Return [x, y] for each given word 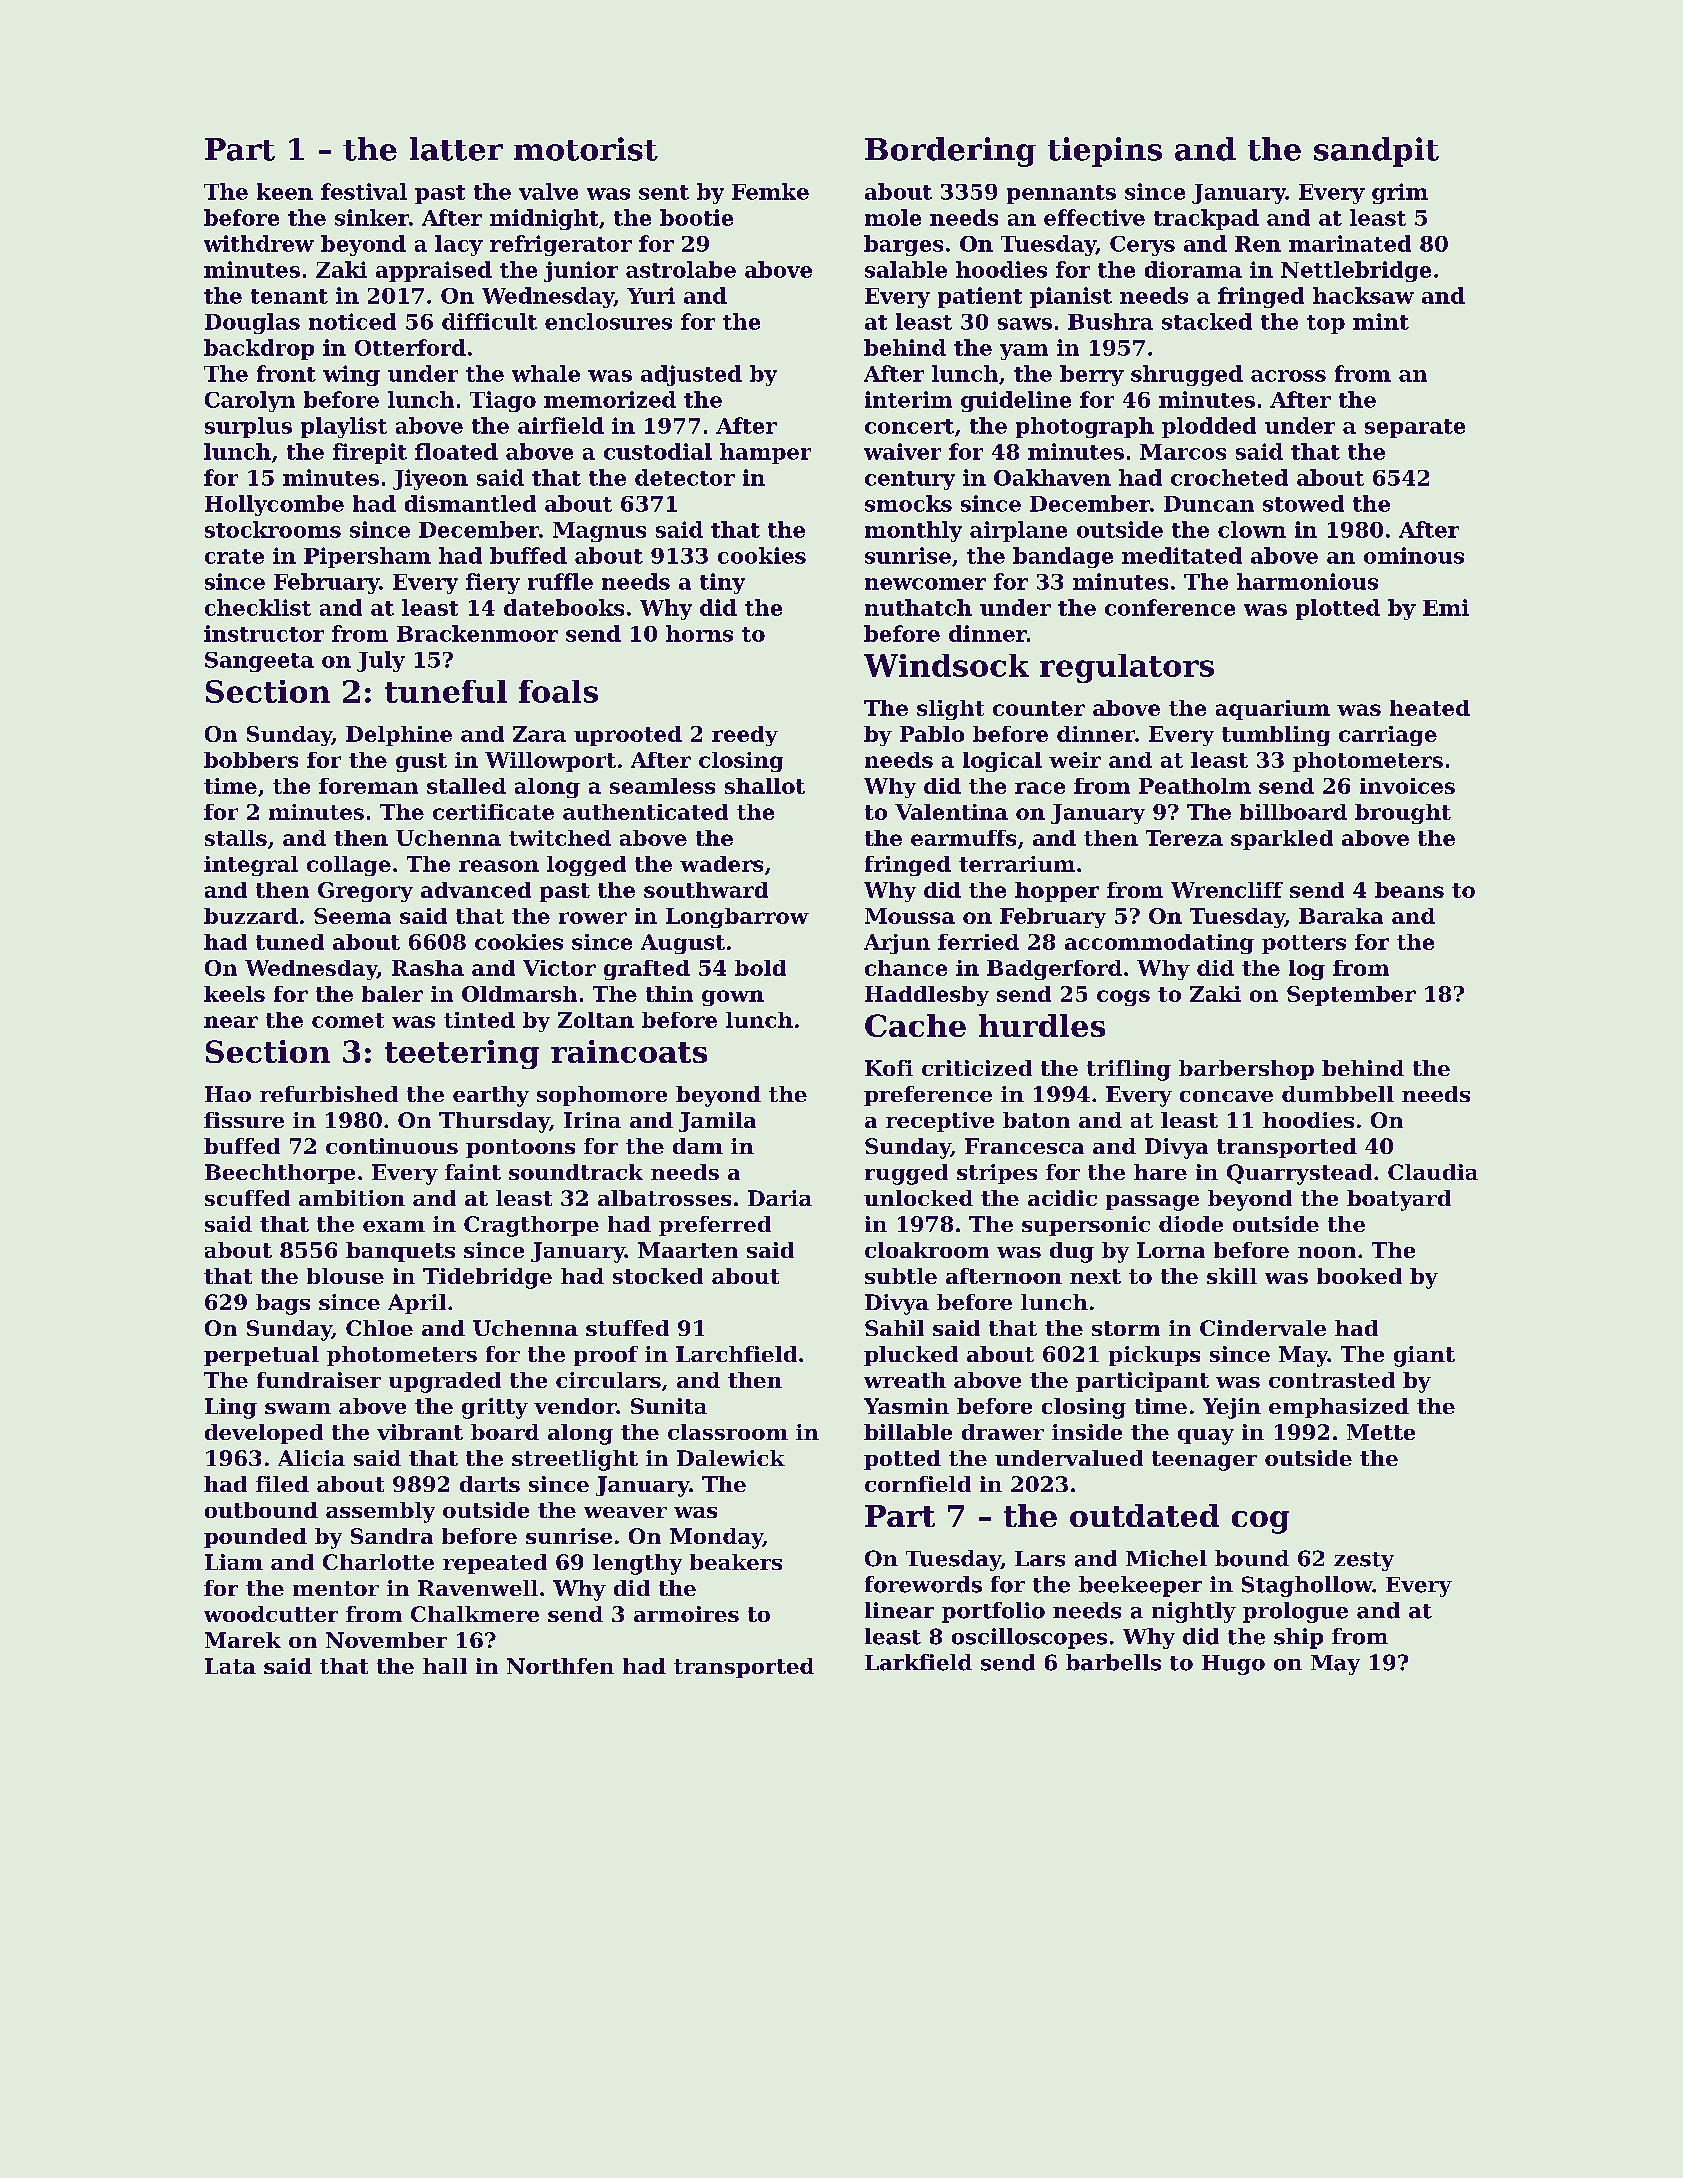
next [1095, 1276]
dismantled [470, 503]
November [386, 1640]
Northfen [560, 1666]
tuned [290, 942]
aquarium [1273, 710]
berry [1092, 375]
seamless [662, 786]
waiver [902, 451]
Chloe [379, 1328]
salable [906, 269]
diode [1191, 1224]
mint [1381, 321]
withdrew [259, 243]
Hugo [1233, 1665]
